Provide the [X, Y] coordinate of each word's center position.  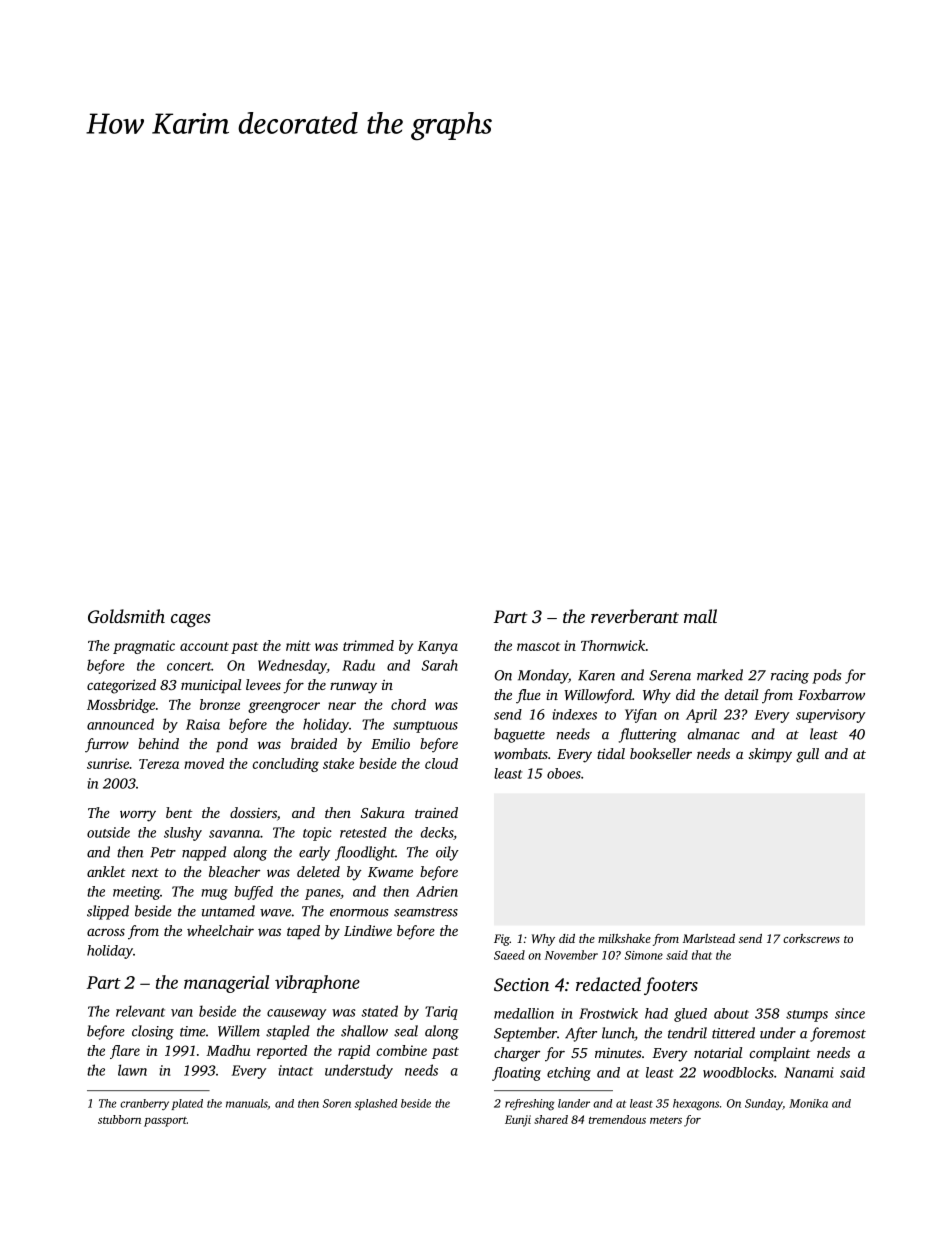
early [314, 853]
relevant [140, 1011]
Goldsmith [126, 616]
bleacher [234, 871]
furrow [107, 745]
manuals [247, 1104]
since [850, 1013]
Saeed [509, 955]
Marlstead [709, 938]
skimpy [770, 755]
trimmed [368, 645]
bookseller [661, 753]
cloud [441, 763]
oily [447, 853]
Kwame [390, 872]
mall [700, 616]
